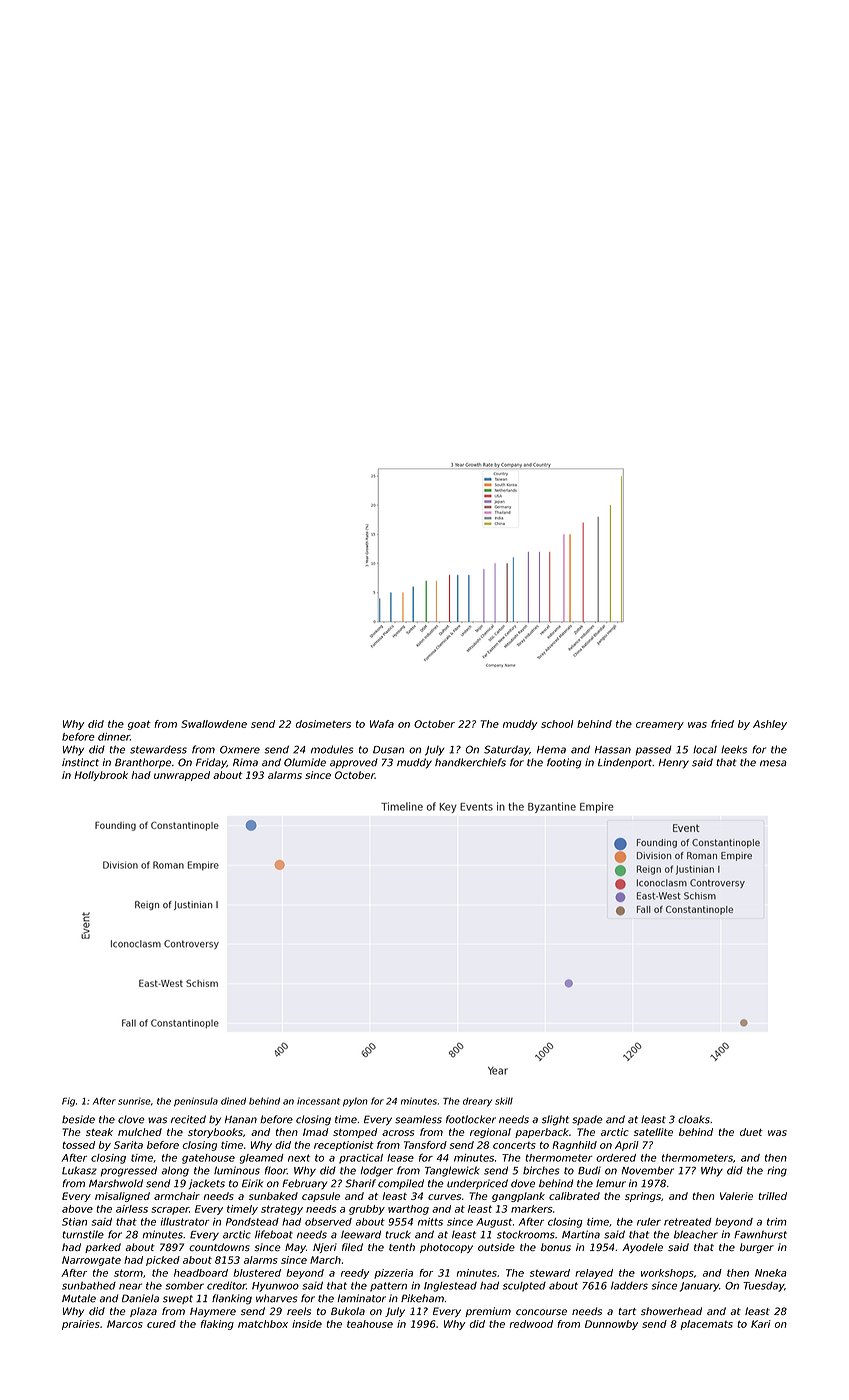 The height and width of the document is (1400, 849). I want to click on Henry, so click(674, 764).
